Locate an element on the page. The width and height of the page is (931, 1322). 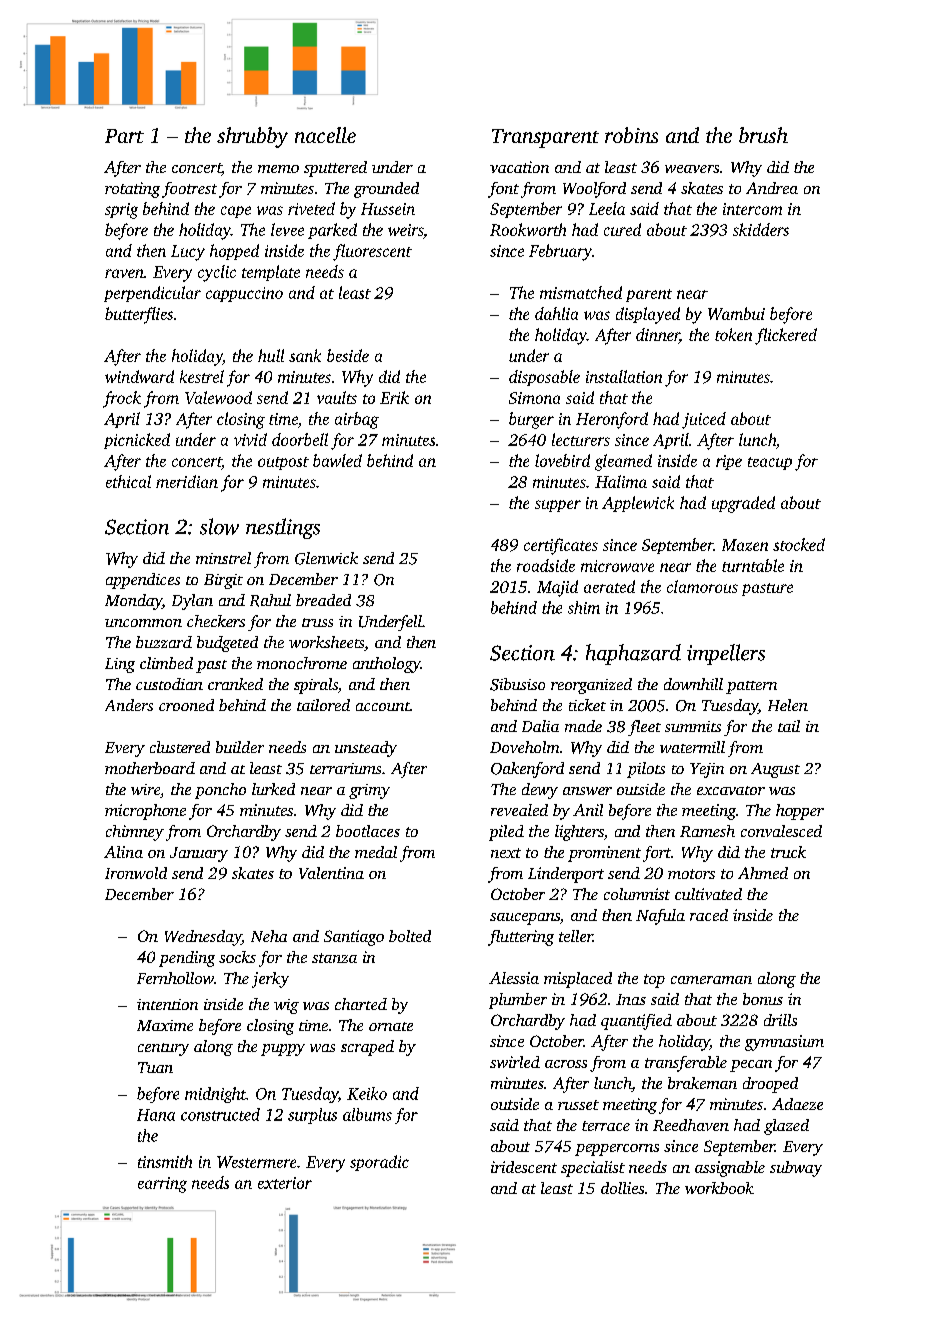
midnight is located at coordinates (215, 1095).
